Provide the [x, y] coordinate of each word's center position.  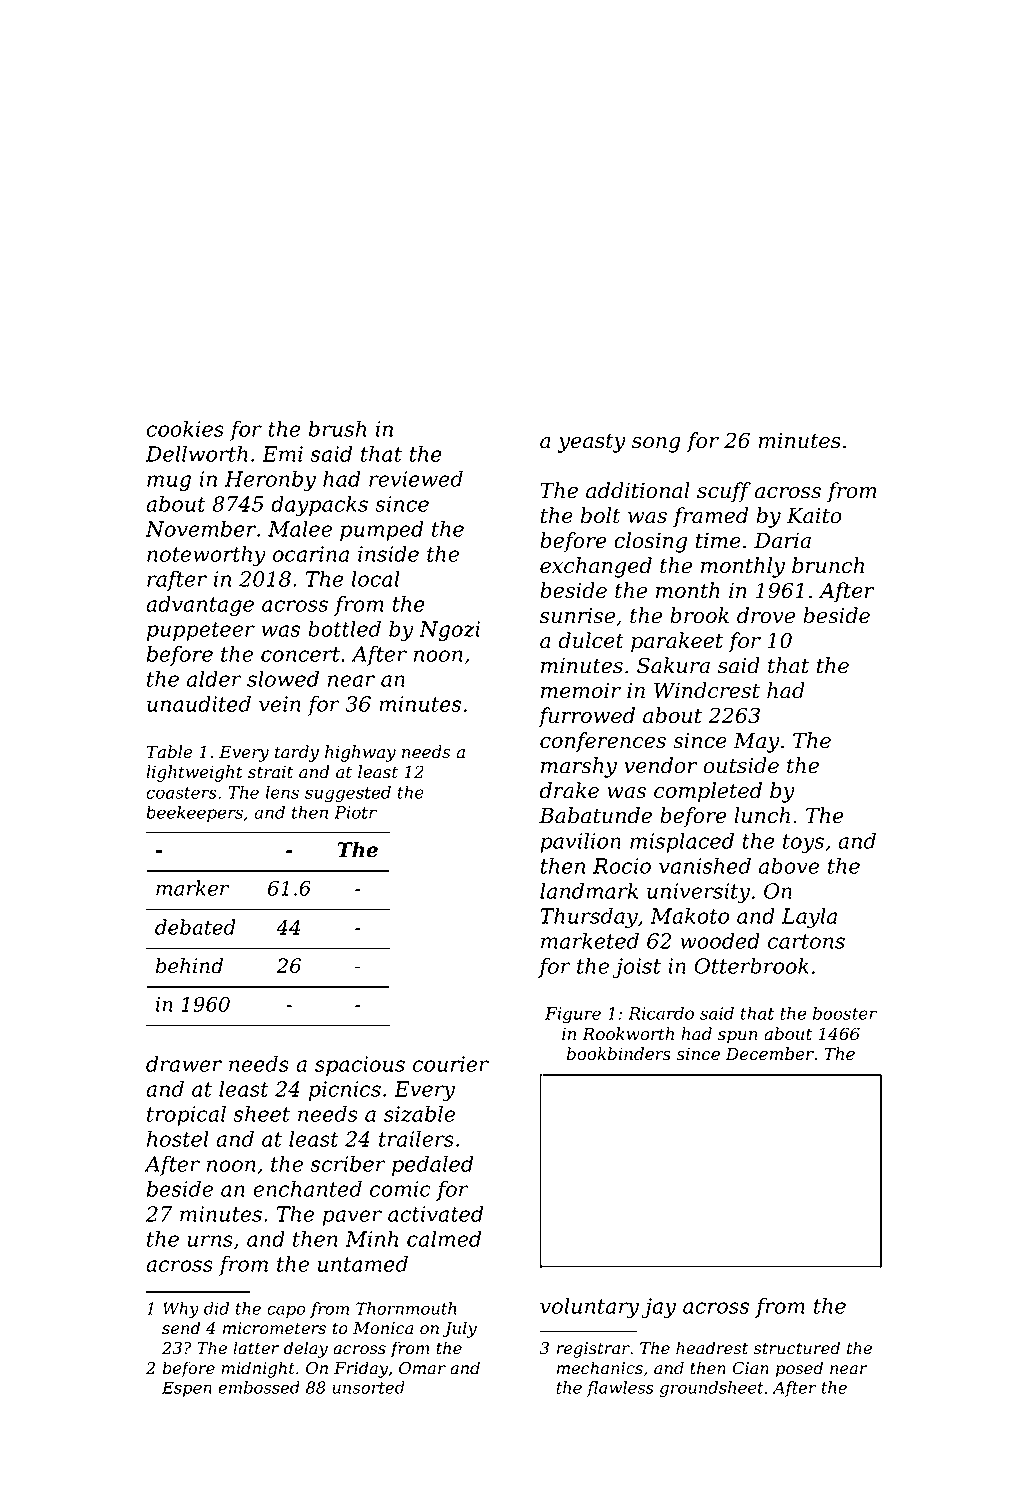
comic [400, 1189]
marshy [579, 767]
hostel [178, 1138]
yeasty [591, 443]
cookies [185, 428]
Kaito [814, 516]
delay [306, 1349]
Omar [422, 1368]
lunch [762, 815]
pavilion [580, 842]
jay [659, 1308]
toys [803, 843]
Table [169, 752]
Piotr [355, 812]
